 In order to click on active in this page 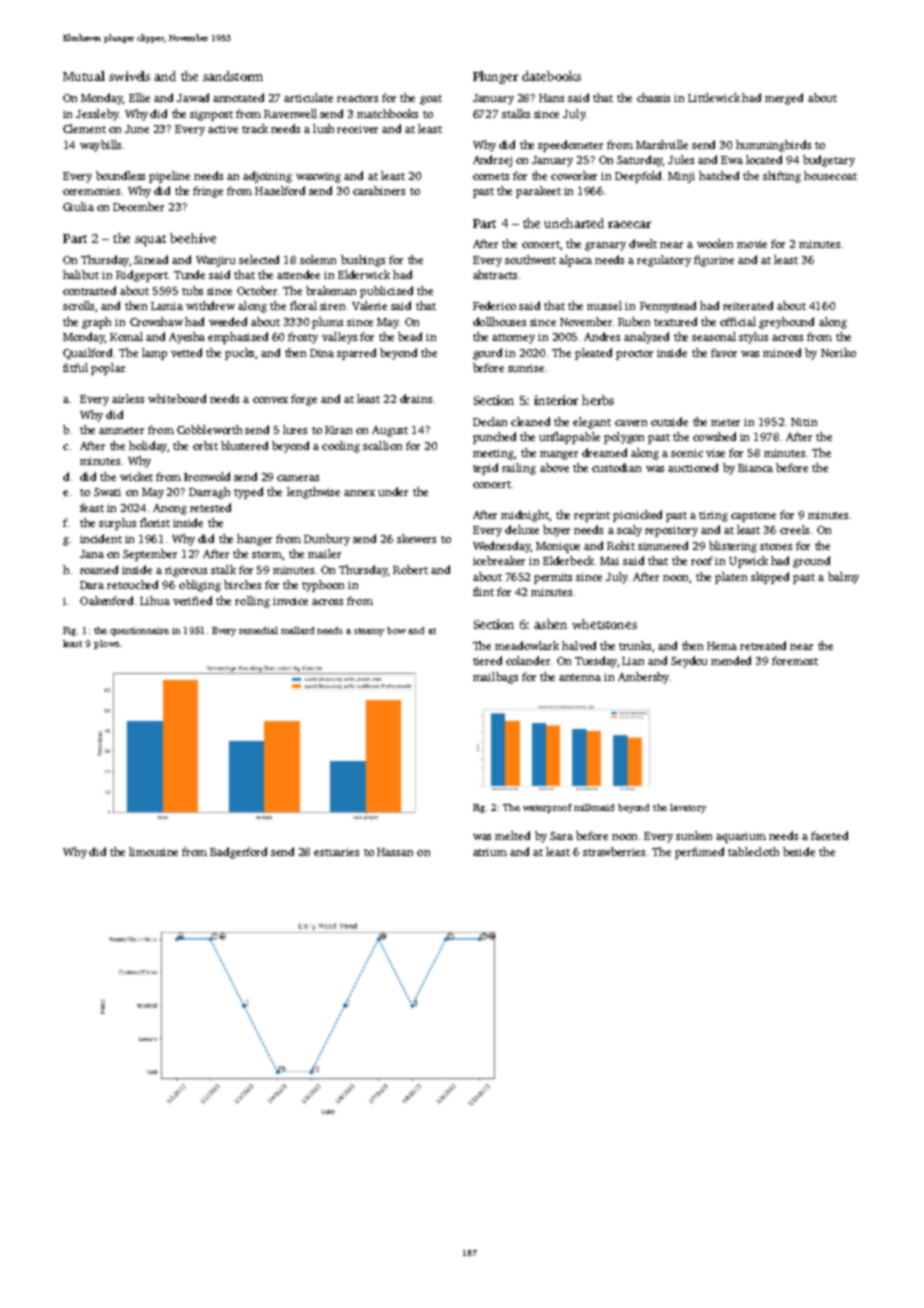, I will do `click(223, 129)`.
